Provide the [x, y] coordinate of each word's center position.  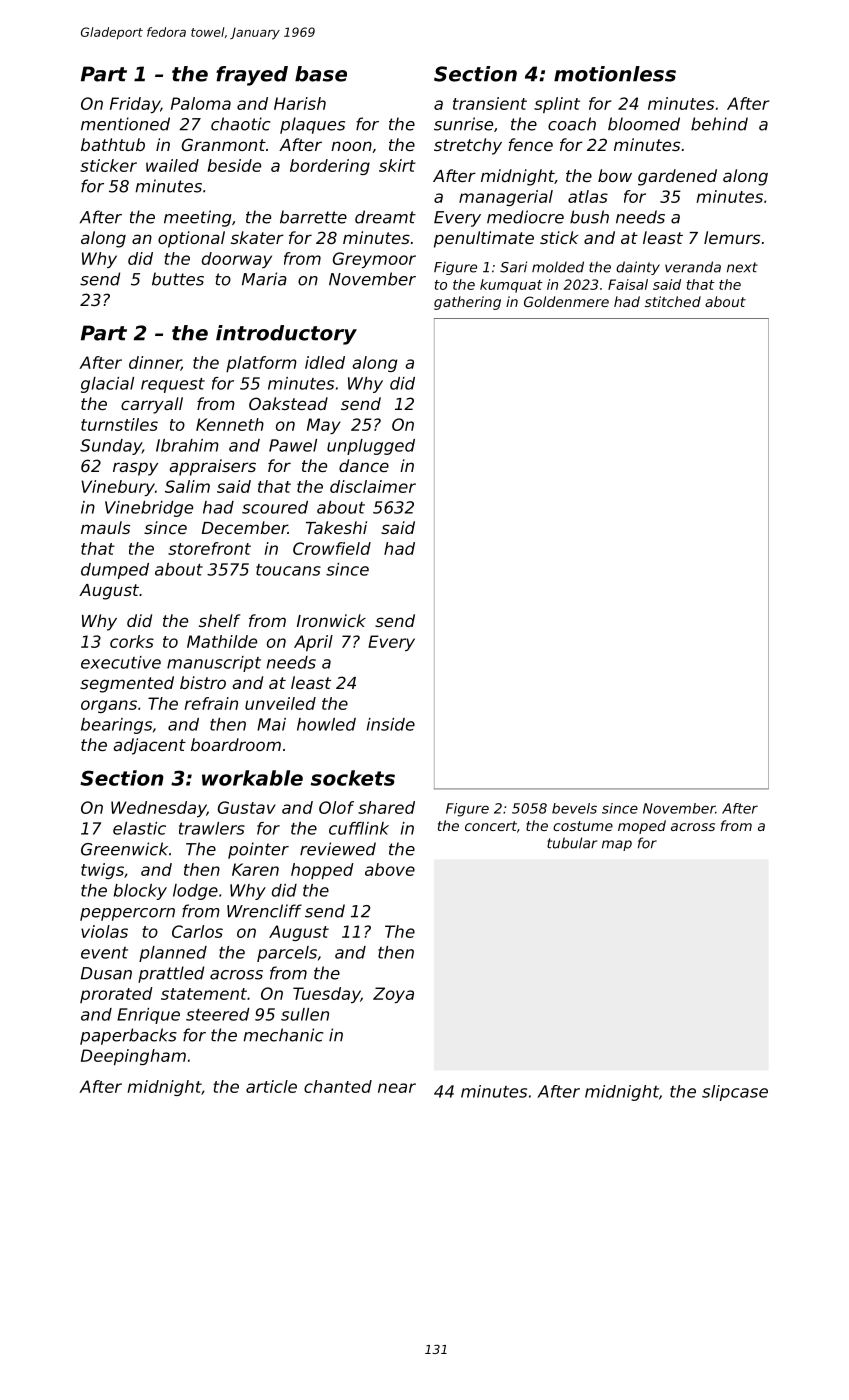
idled [325, 362]
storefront [209, 548]
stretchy [468, 146]
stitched [673, 301]
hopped [322, 871]
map [617, 845]
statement [204, 994]
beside [234, 165]
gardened [677, 177]
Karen [255, 869]
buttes [178, 279]
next [742, 267]
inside [391, 724]
